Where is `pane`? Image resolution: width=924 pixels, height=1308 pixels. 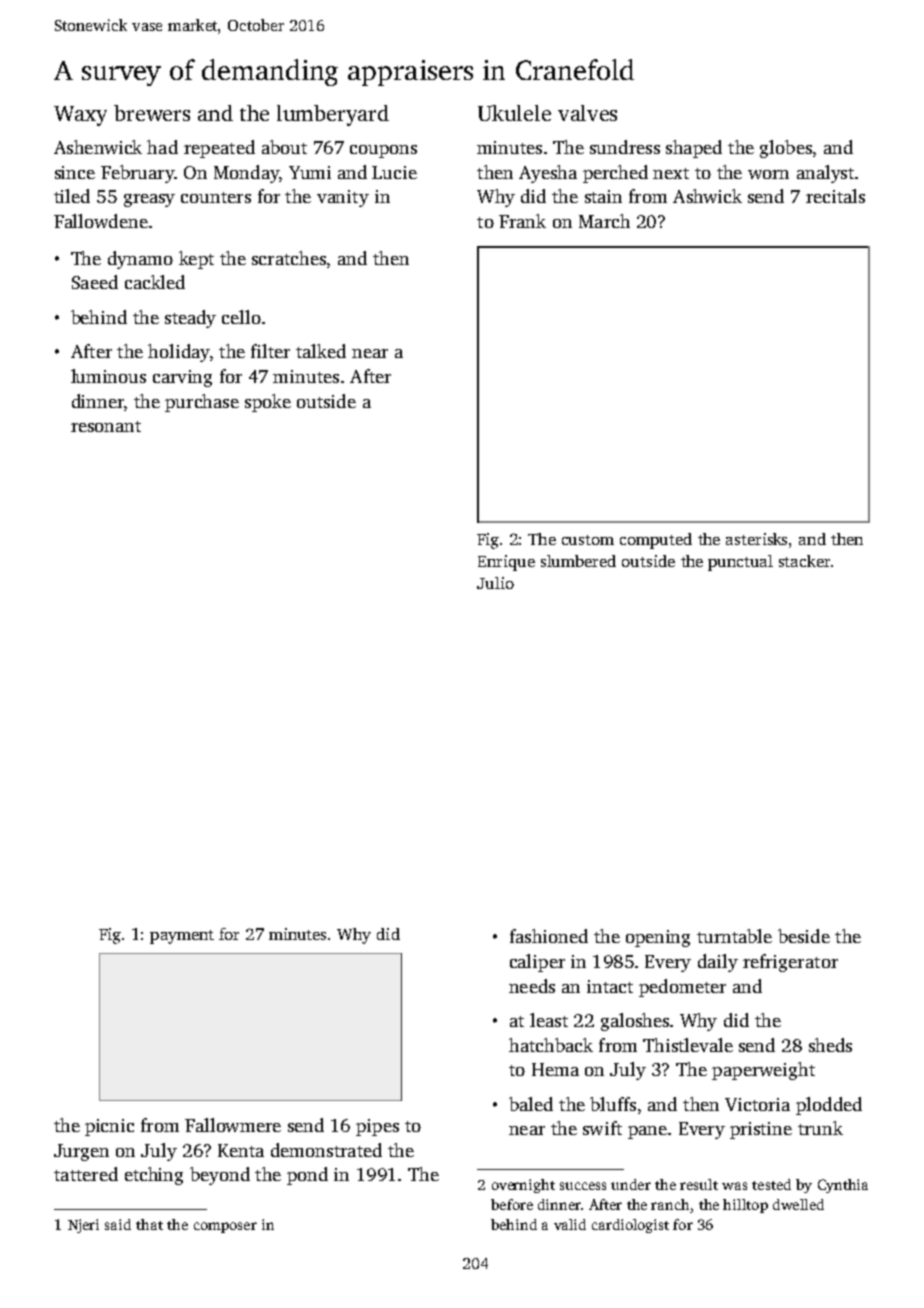 pane is located at coordinates (647, 1132).
